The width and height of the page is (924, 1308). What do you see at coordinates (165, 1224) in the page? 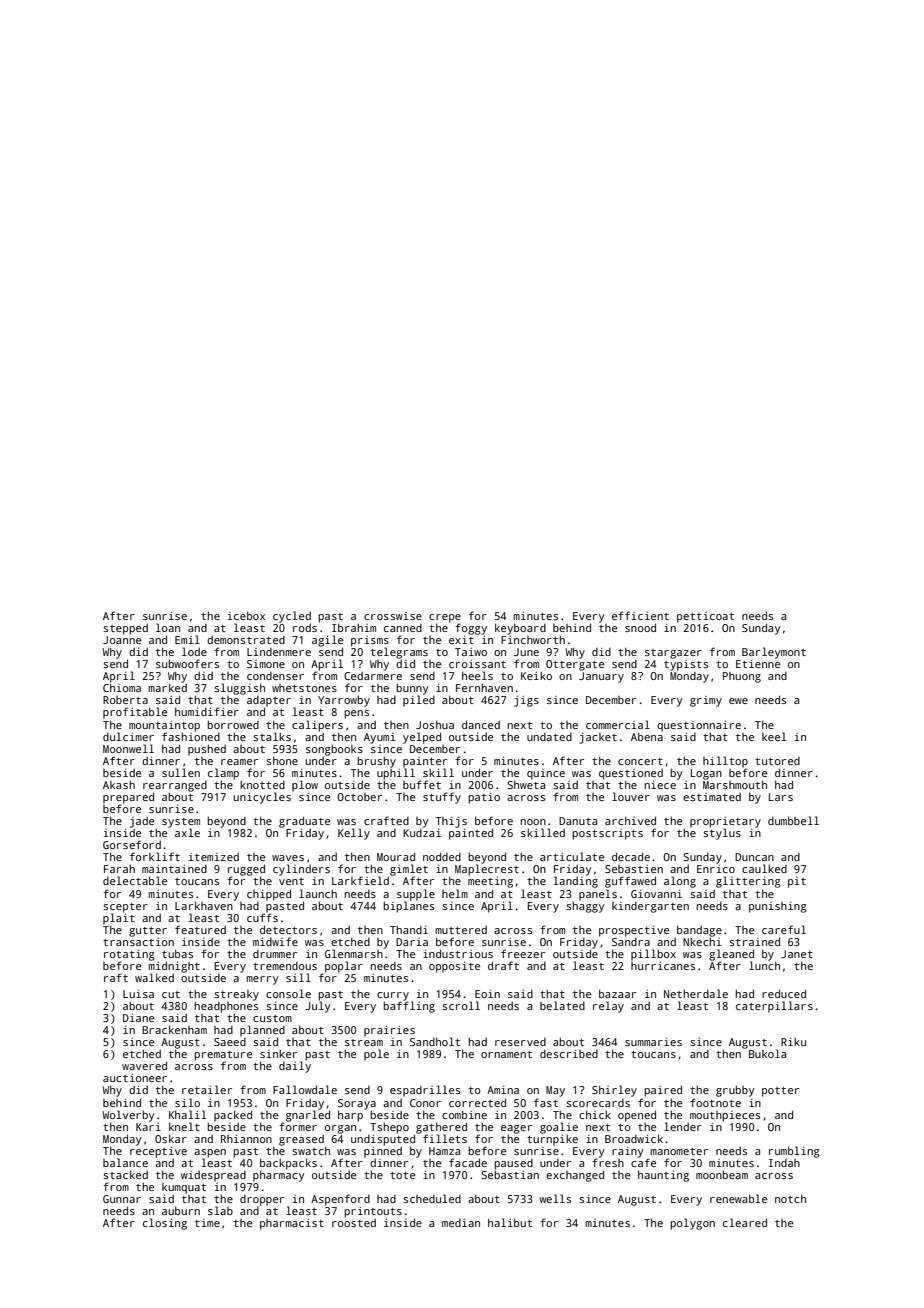
I see `closing` at bounding box center [165, 1224].
